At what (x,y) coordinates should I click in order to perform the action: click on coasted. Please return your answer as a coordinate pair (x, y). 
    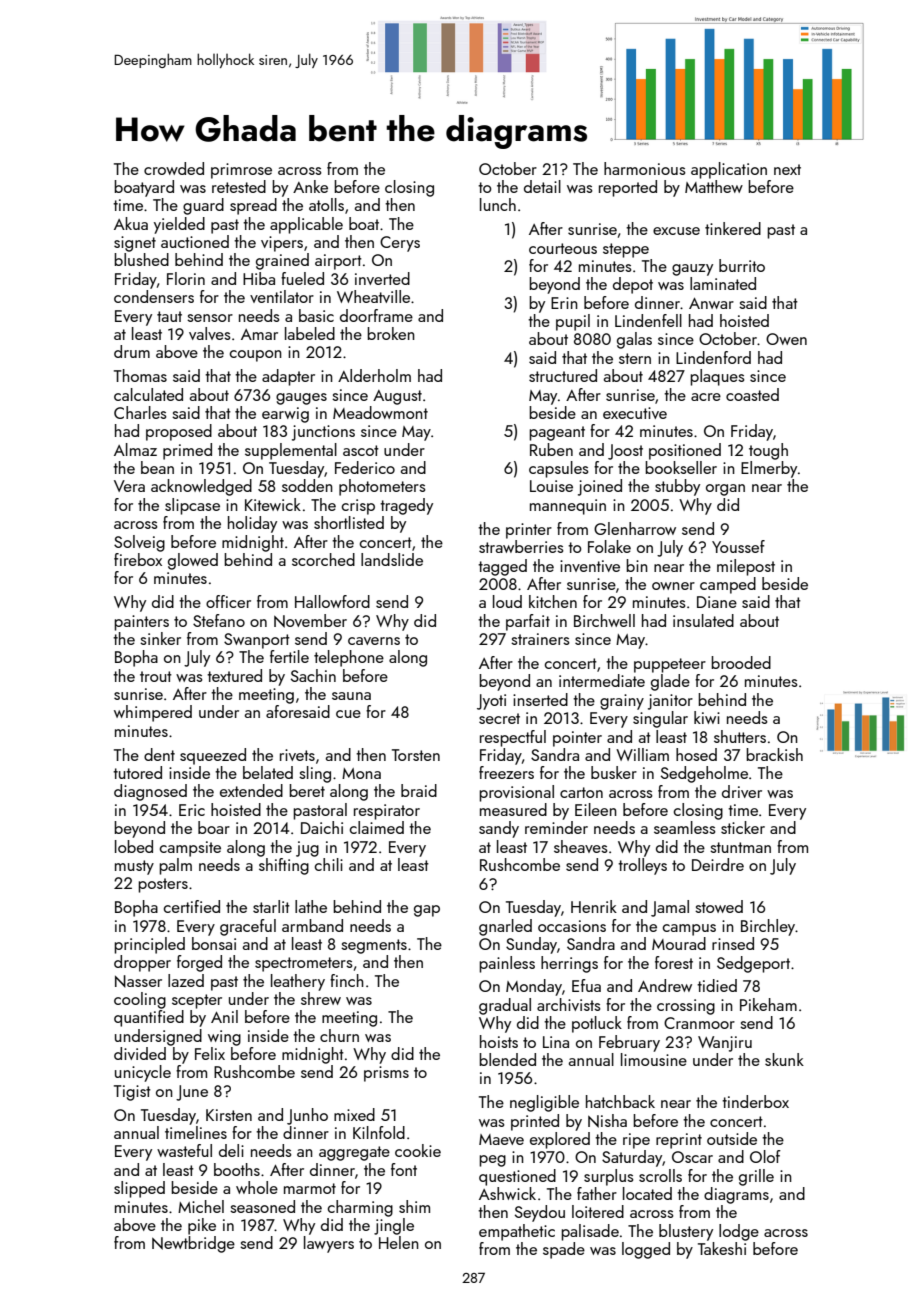
    Looking at the image, I should click on (752, 394).
